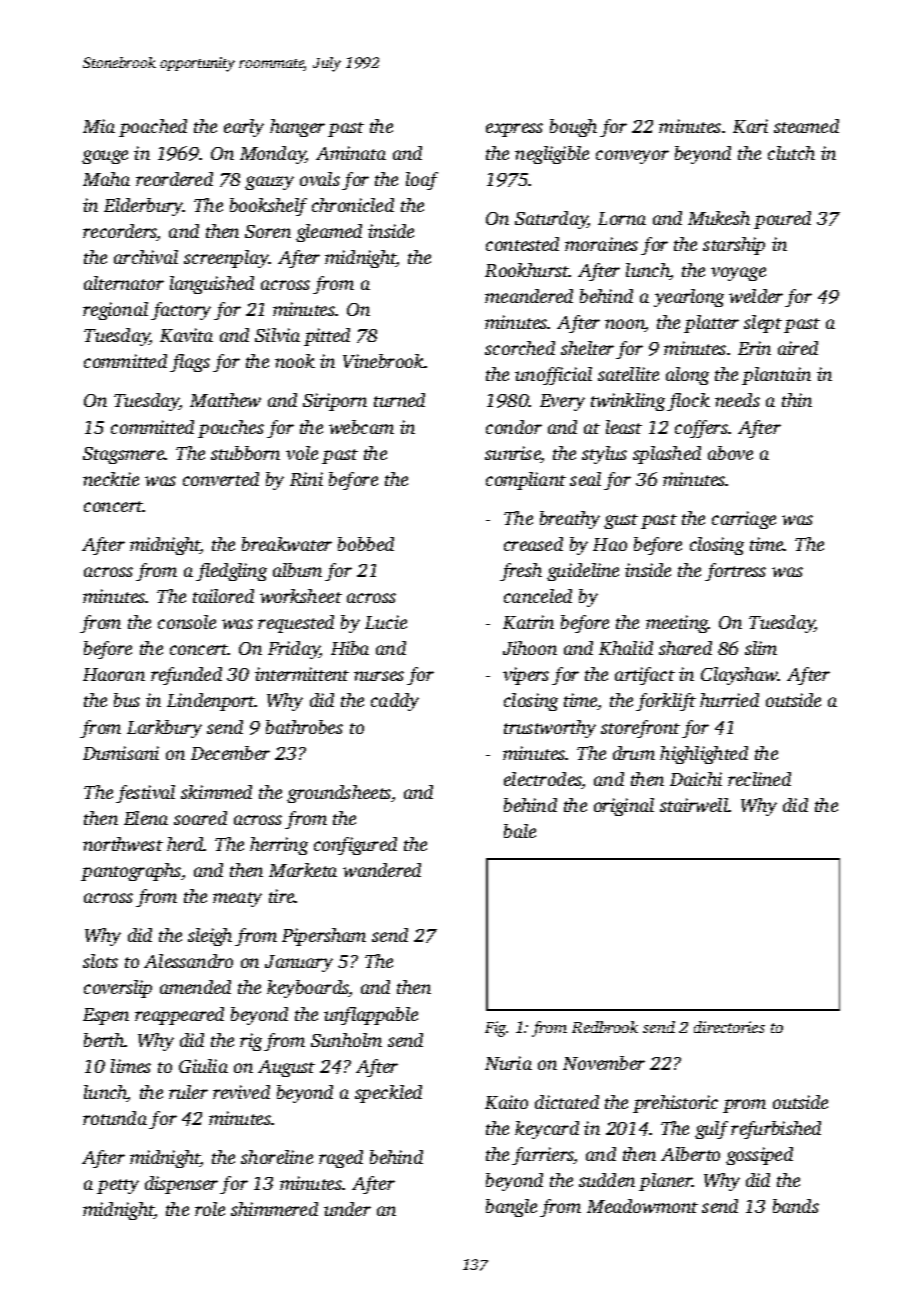 This screenshot has height=1314, width=924. What do you see at coordinates (347, 1209) in the screenshot?
I see `under` at bounding box center [347, 1209].
